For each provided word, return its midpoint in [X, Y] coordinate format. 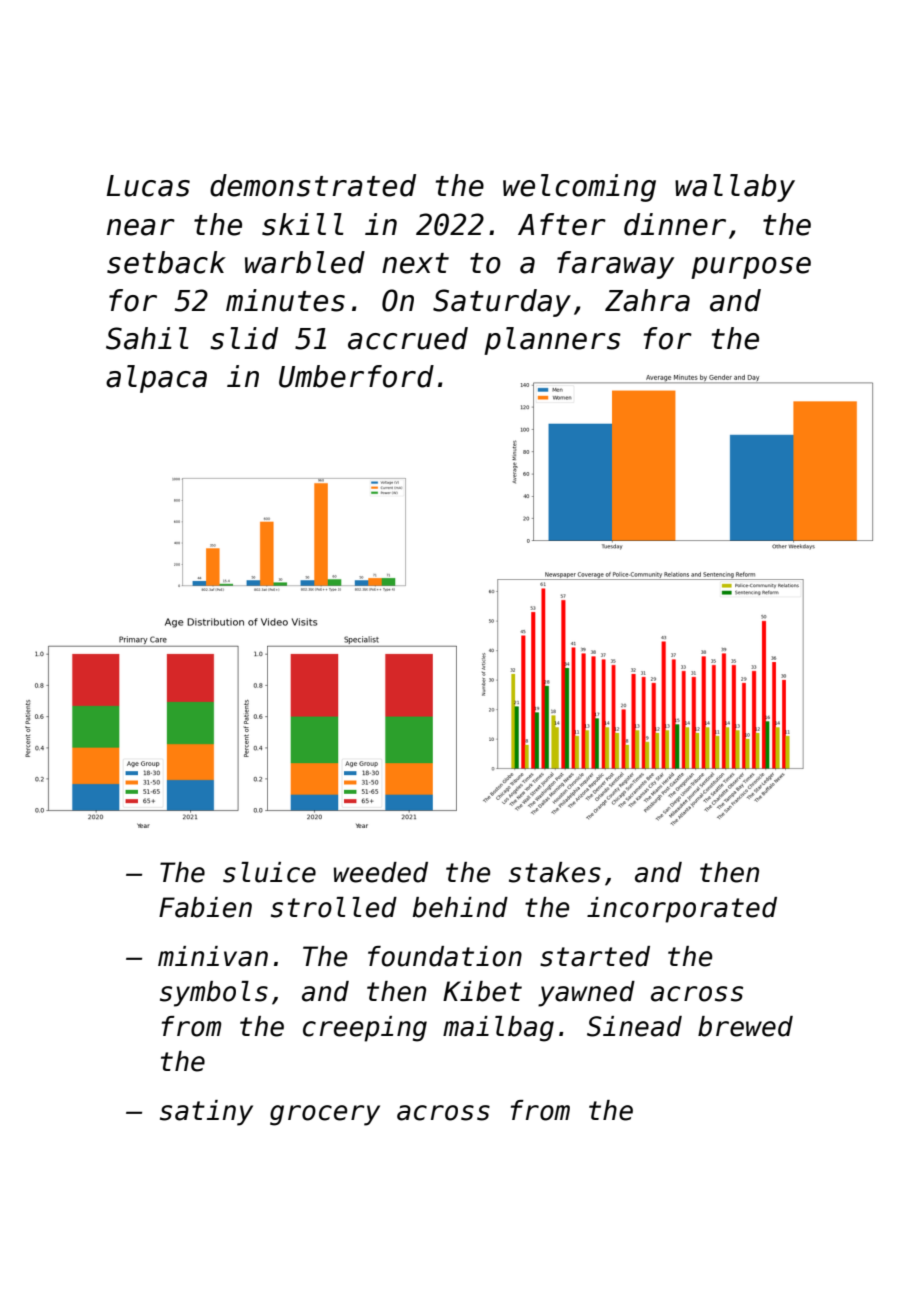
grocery [325, 1115]
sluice [269, 872]
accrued [408, 338]
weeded [381, 872]
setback [166, 262]
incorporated [682, 910]
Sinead [634, 1026]
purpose [751, 268]
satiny [206, 1113]
